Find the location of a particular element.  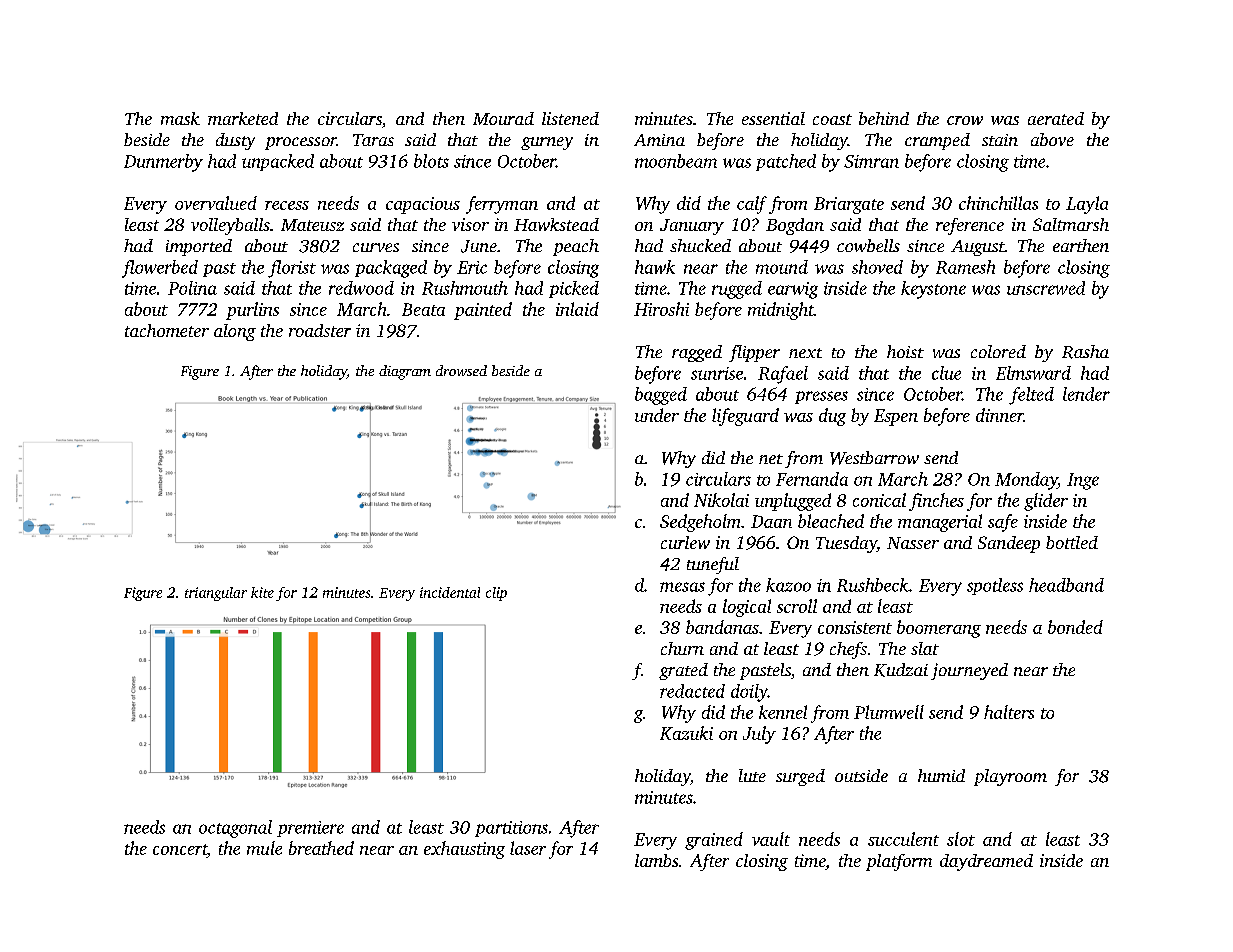

Inge is located at coordinates (1083, 481).
